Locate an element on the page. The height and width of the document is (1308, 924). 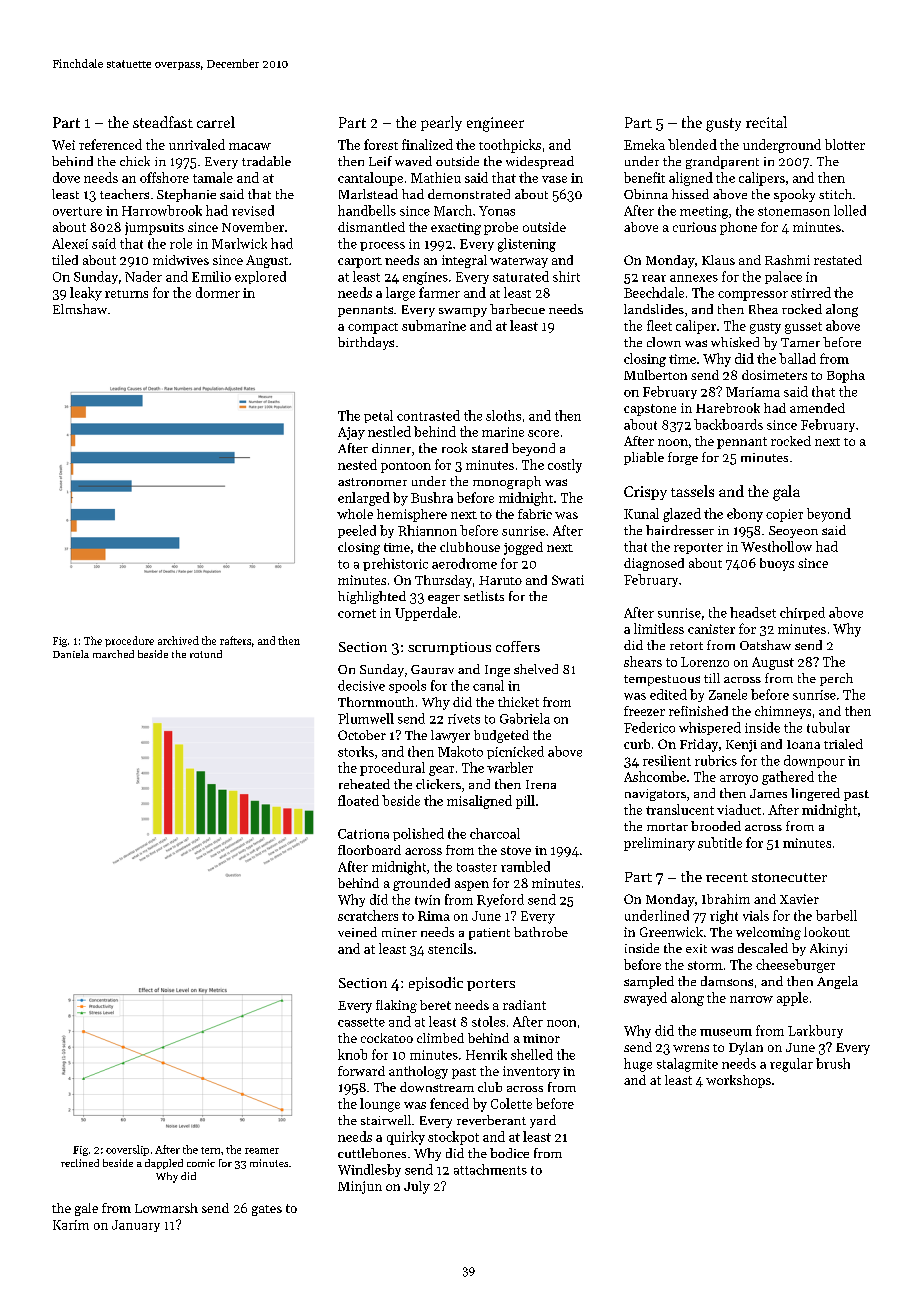
knob is located at coordinates (352, 1054).
